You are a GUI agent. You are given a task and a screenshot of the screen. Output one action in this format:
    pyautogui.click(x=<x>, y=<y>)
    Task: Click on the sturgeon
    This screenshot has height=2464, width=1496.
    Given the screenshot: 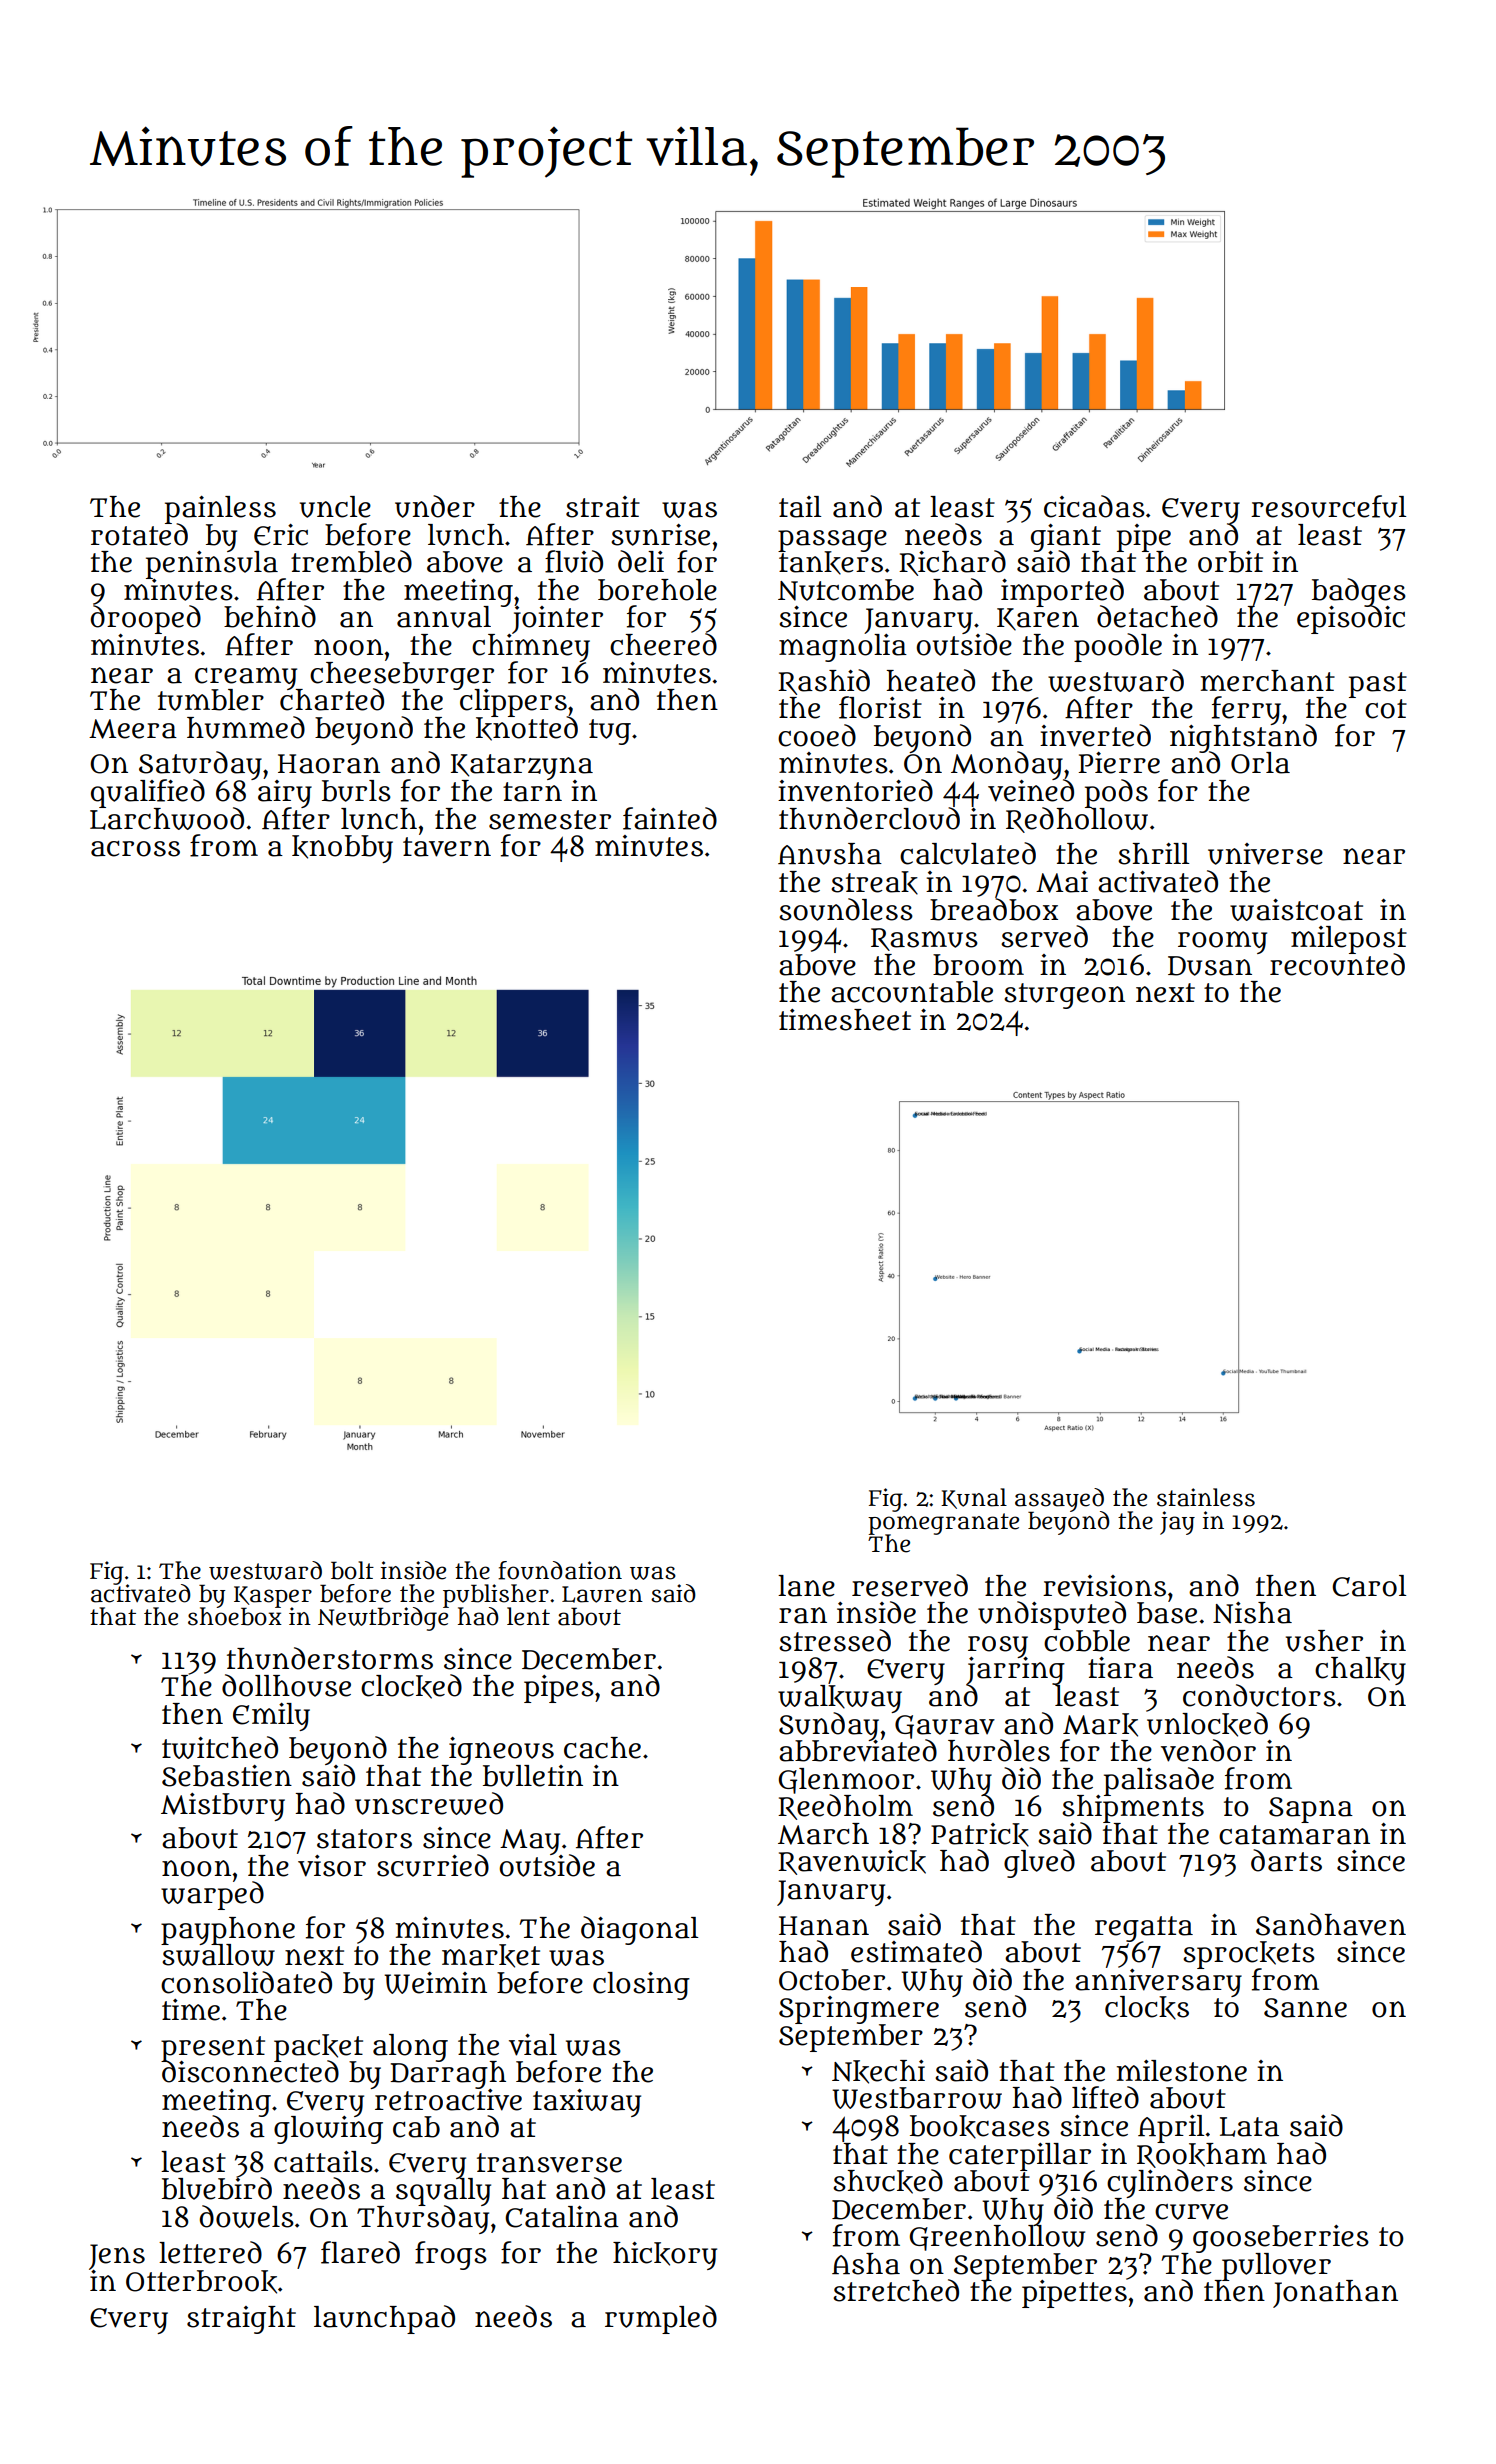 What is the action you would take?
    pyautogui.click(x=1064, y=996)
